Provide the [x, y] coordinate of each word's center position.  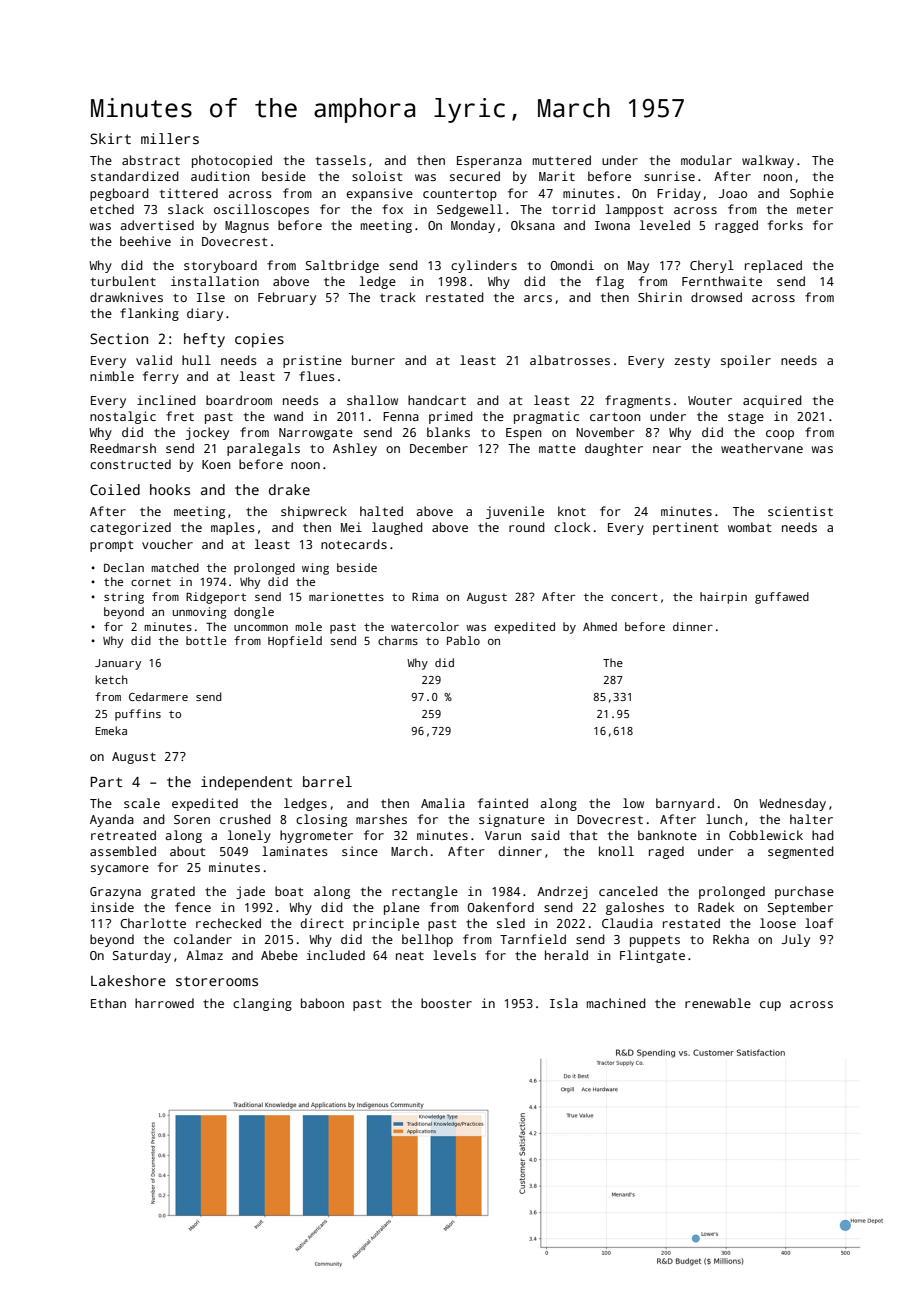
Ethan [108, 1003]
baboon [322, 1003]
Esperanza [489, 162]
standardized [135, 176]
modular [706, 160]
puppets [655, 941]
